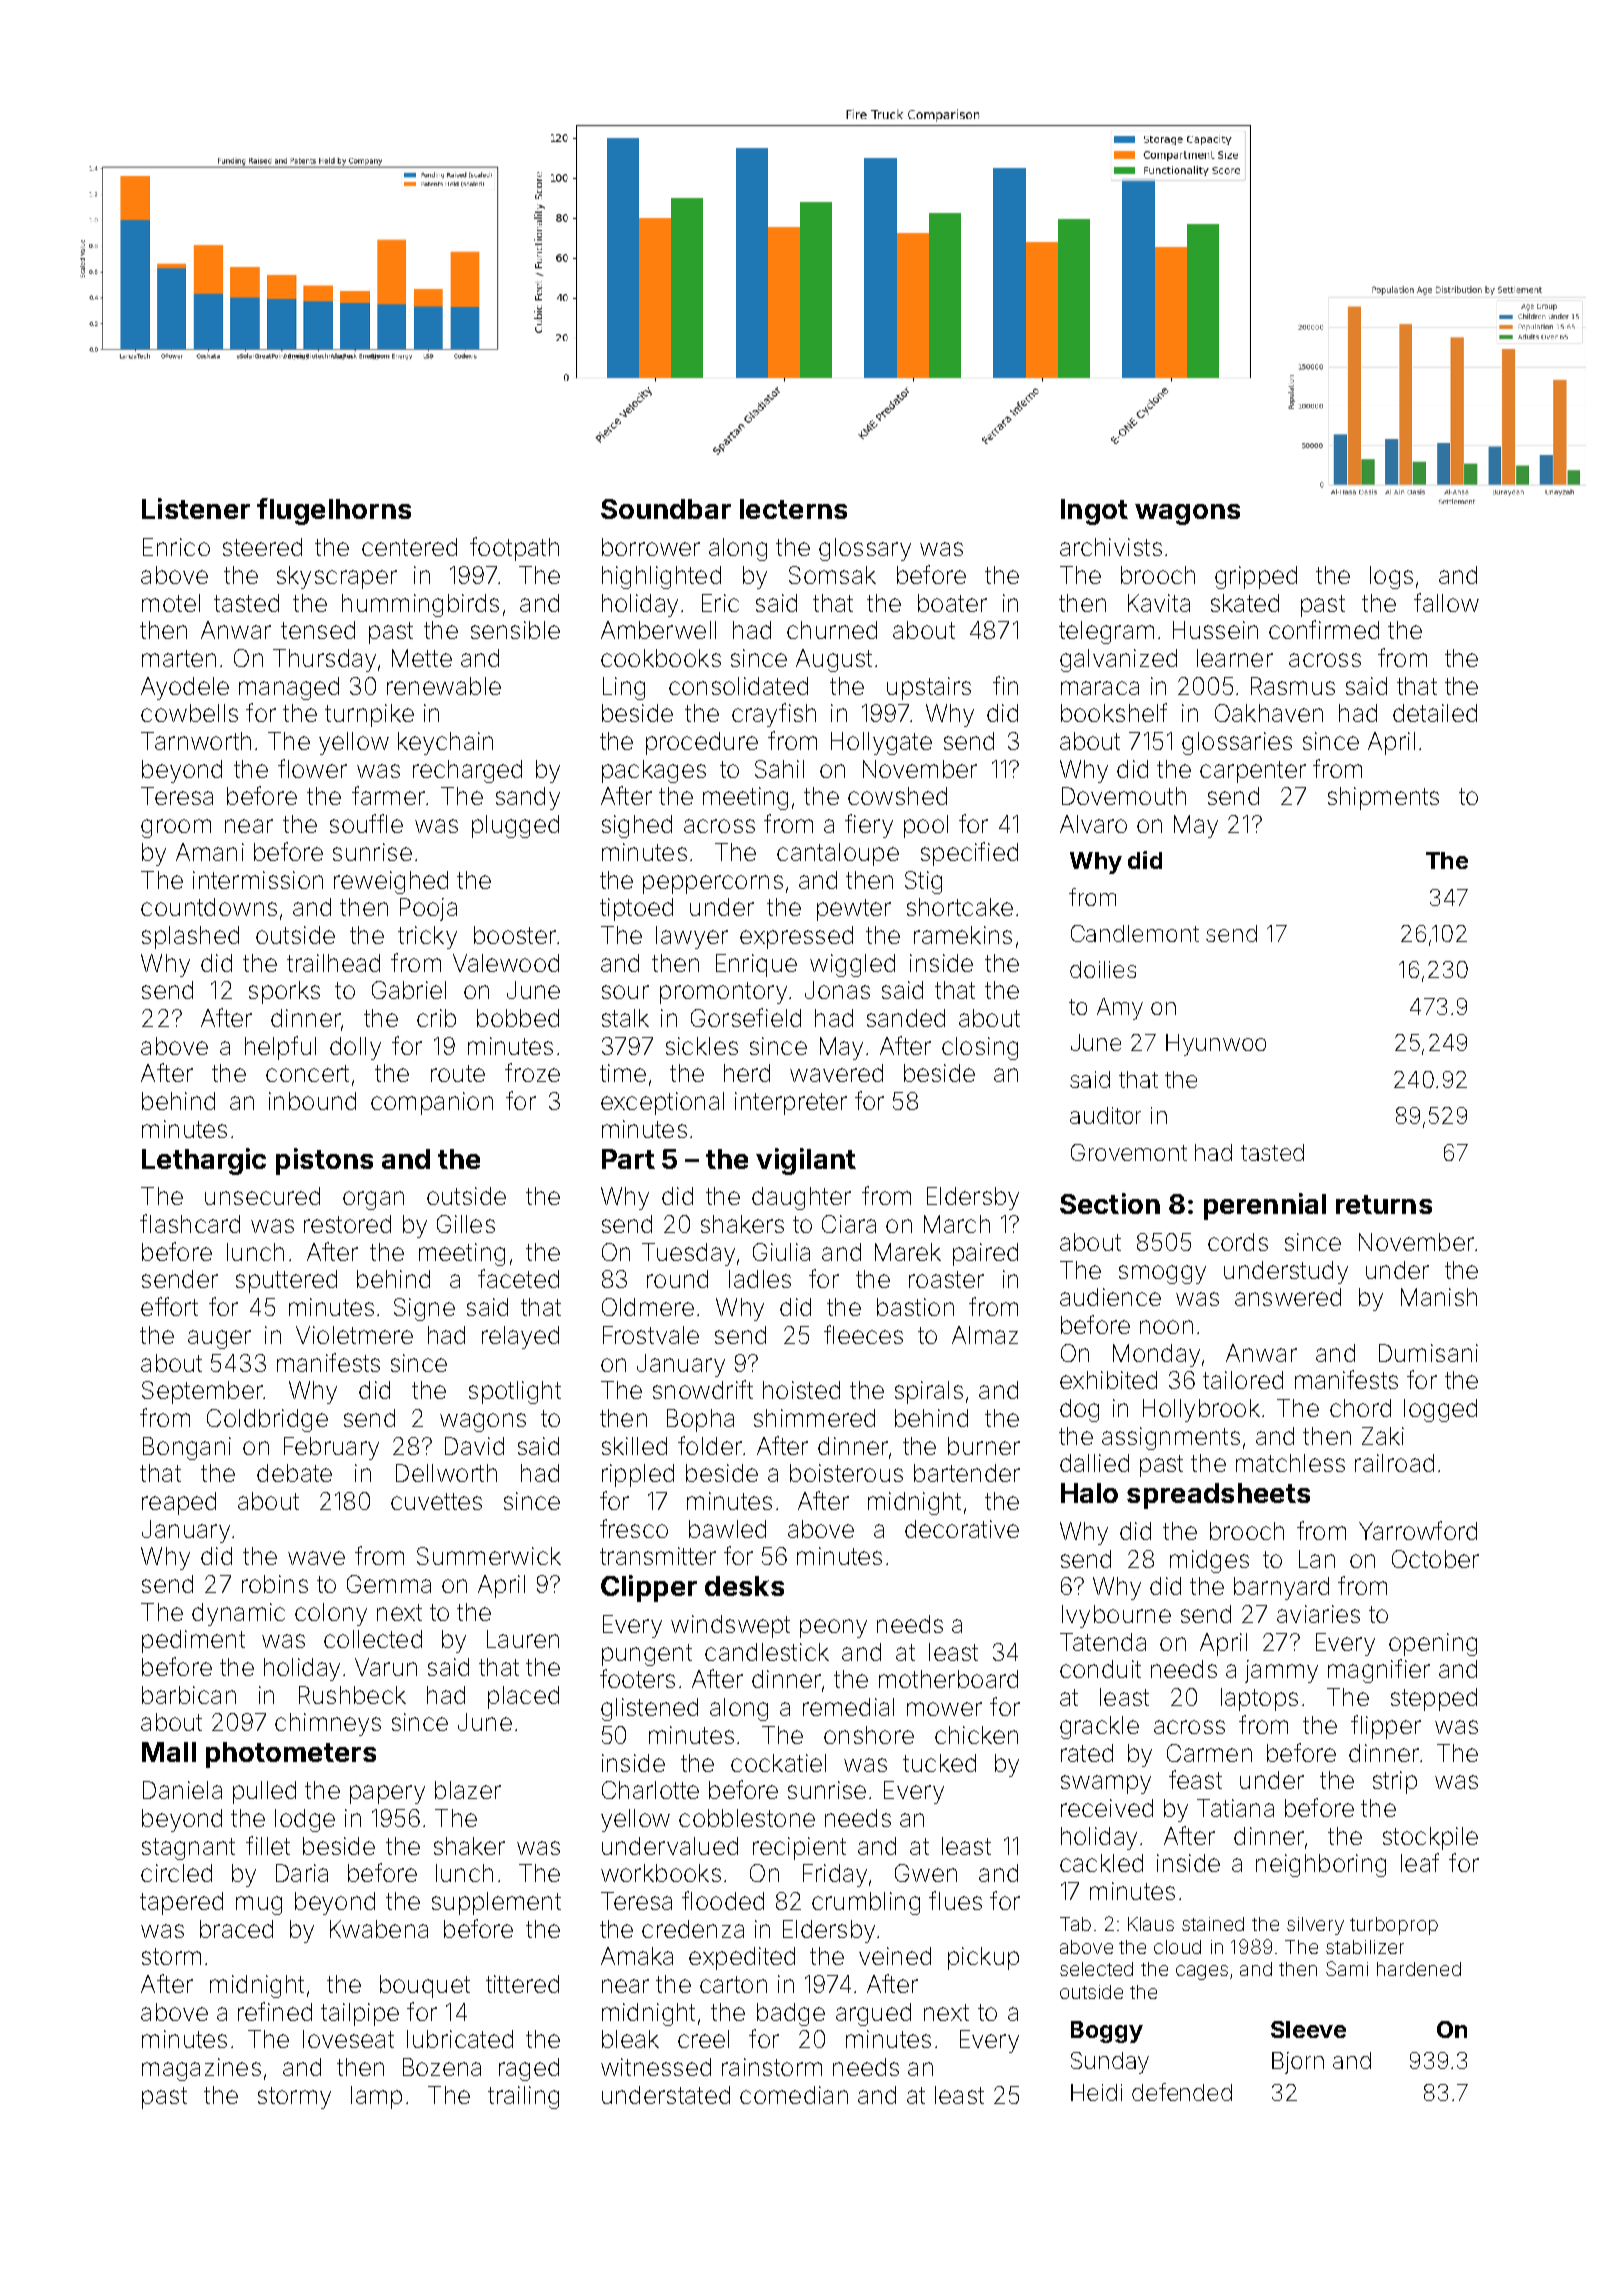 Image resolution: width=1620 pixels, height=2292 pixels. What do you see at coordinates (1124, 796) in the screenshot?
I see `Dovemouth` at bounding box center [1124, 796].
